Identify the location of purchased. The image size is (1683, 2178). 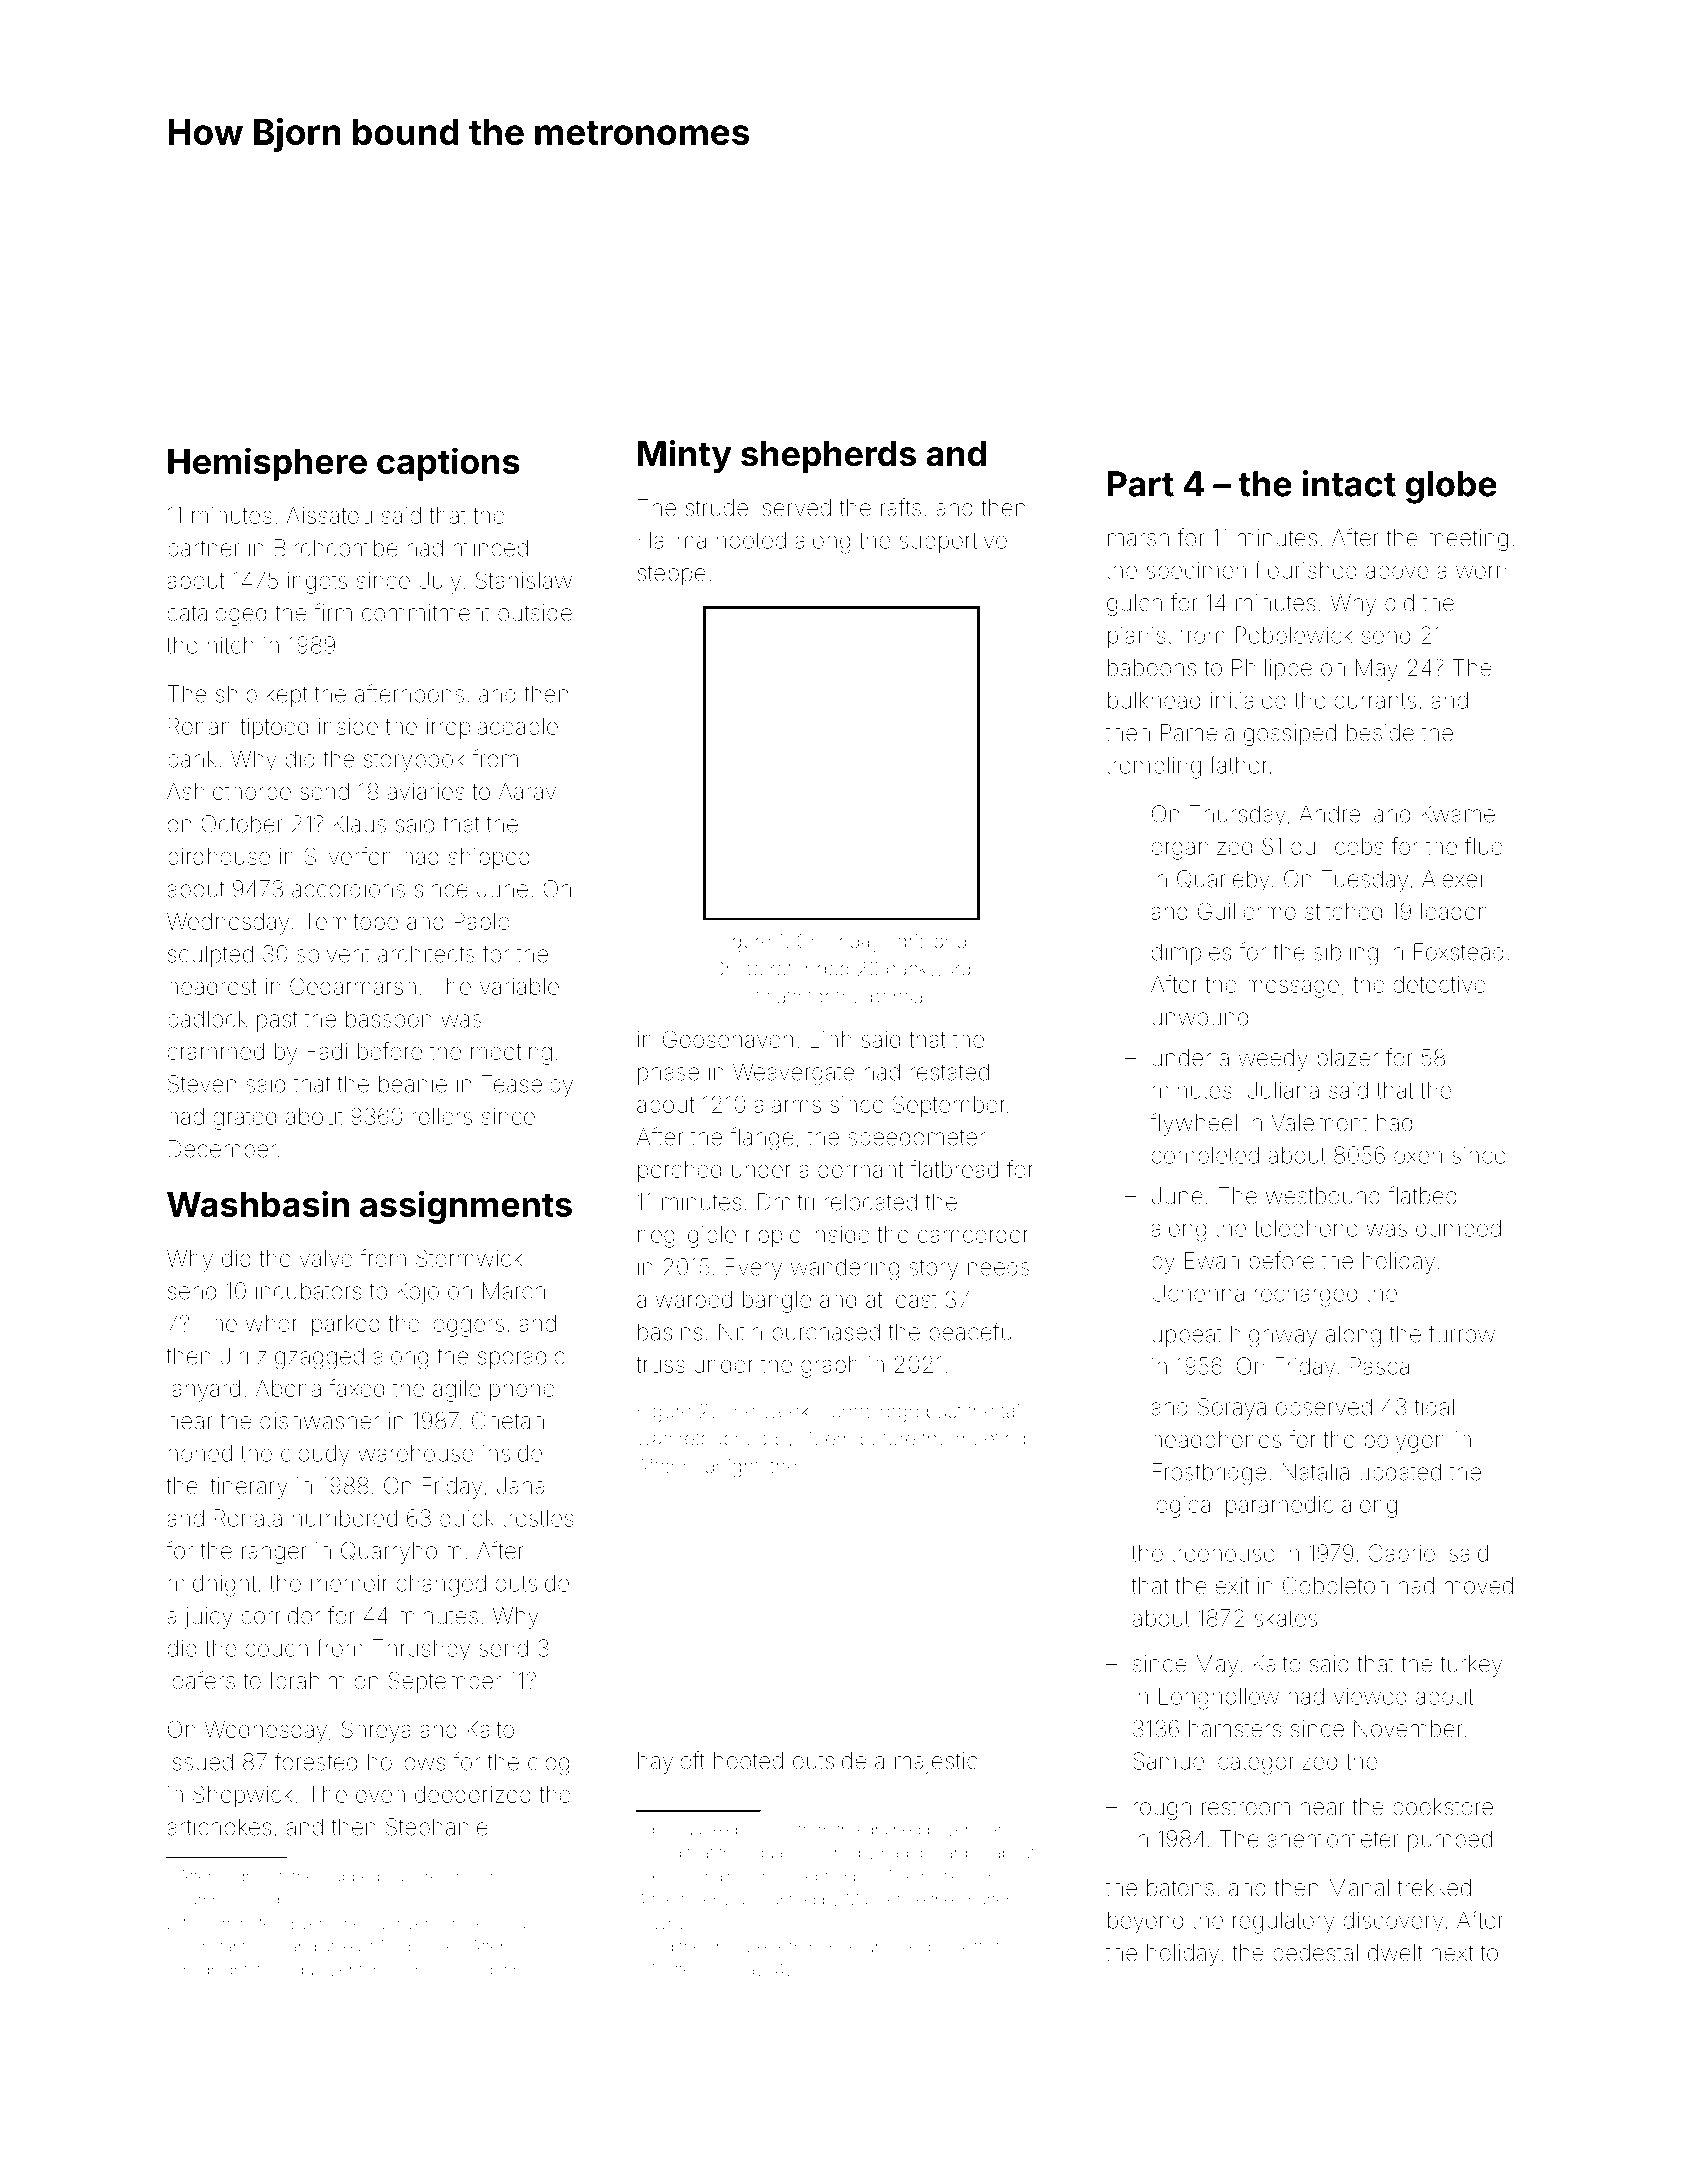
(826, 1334).
